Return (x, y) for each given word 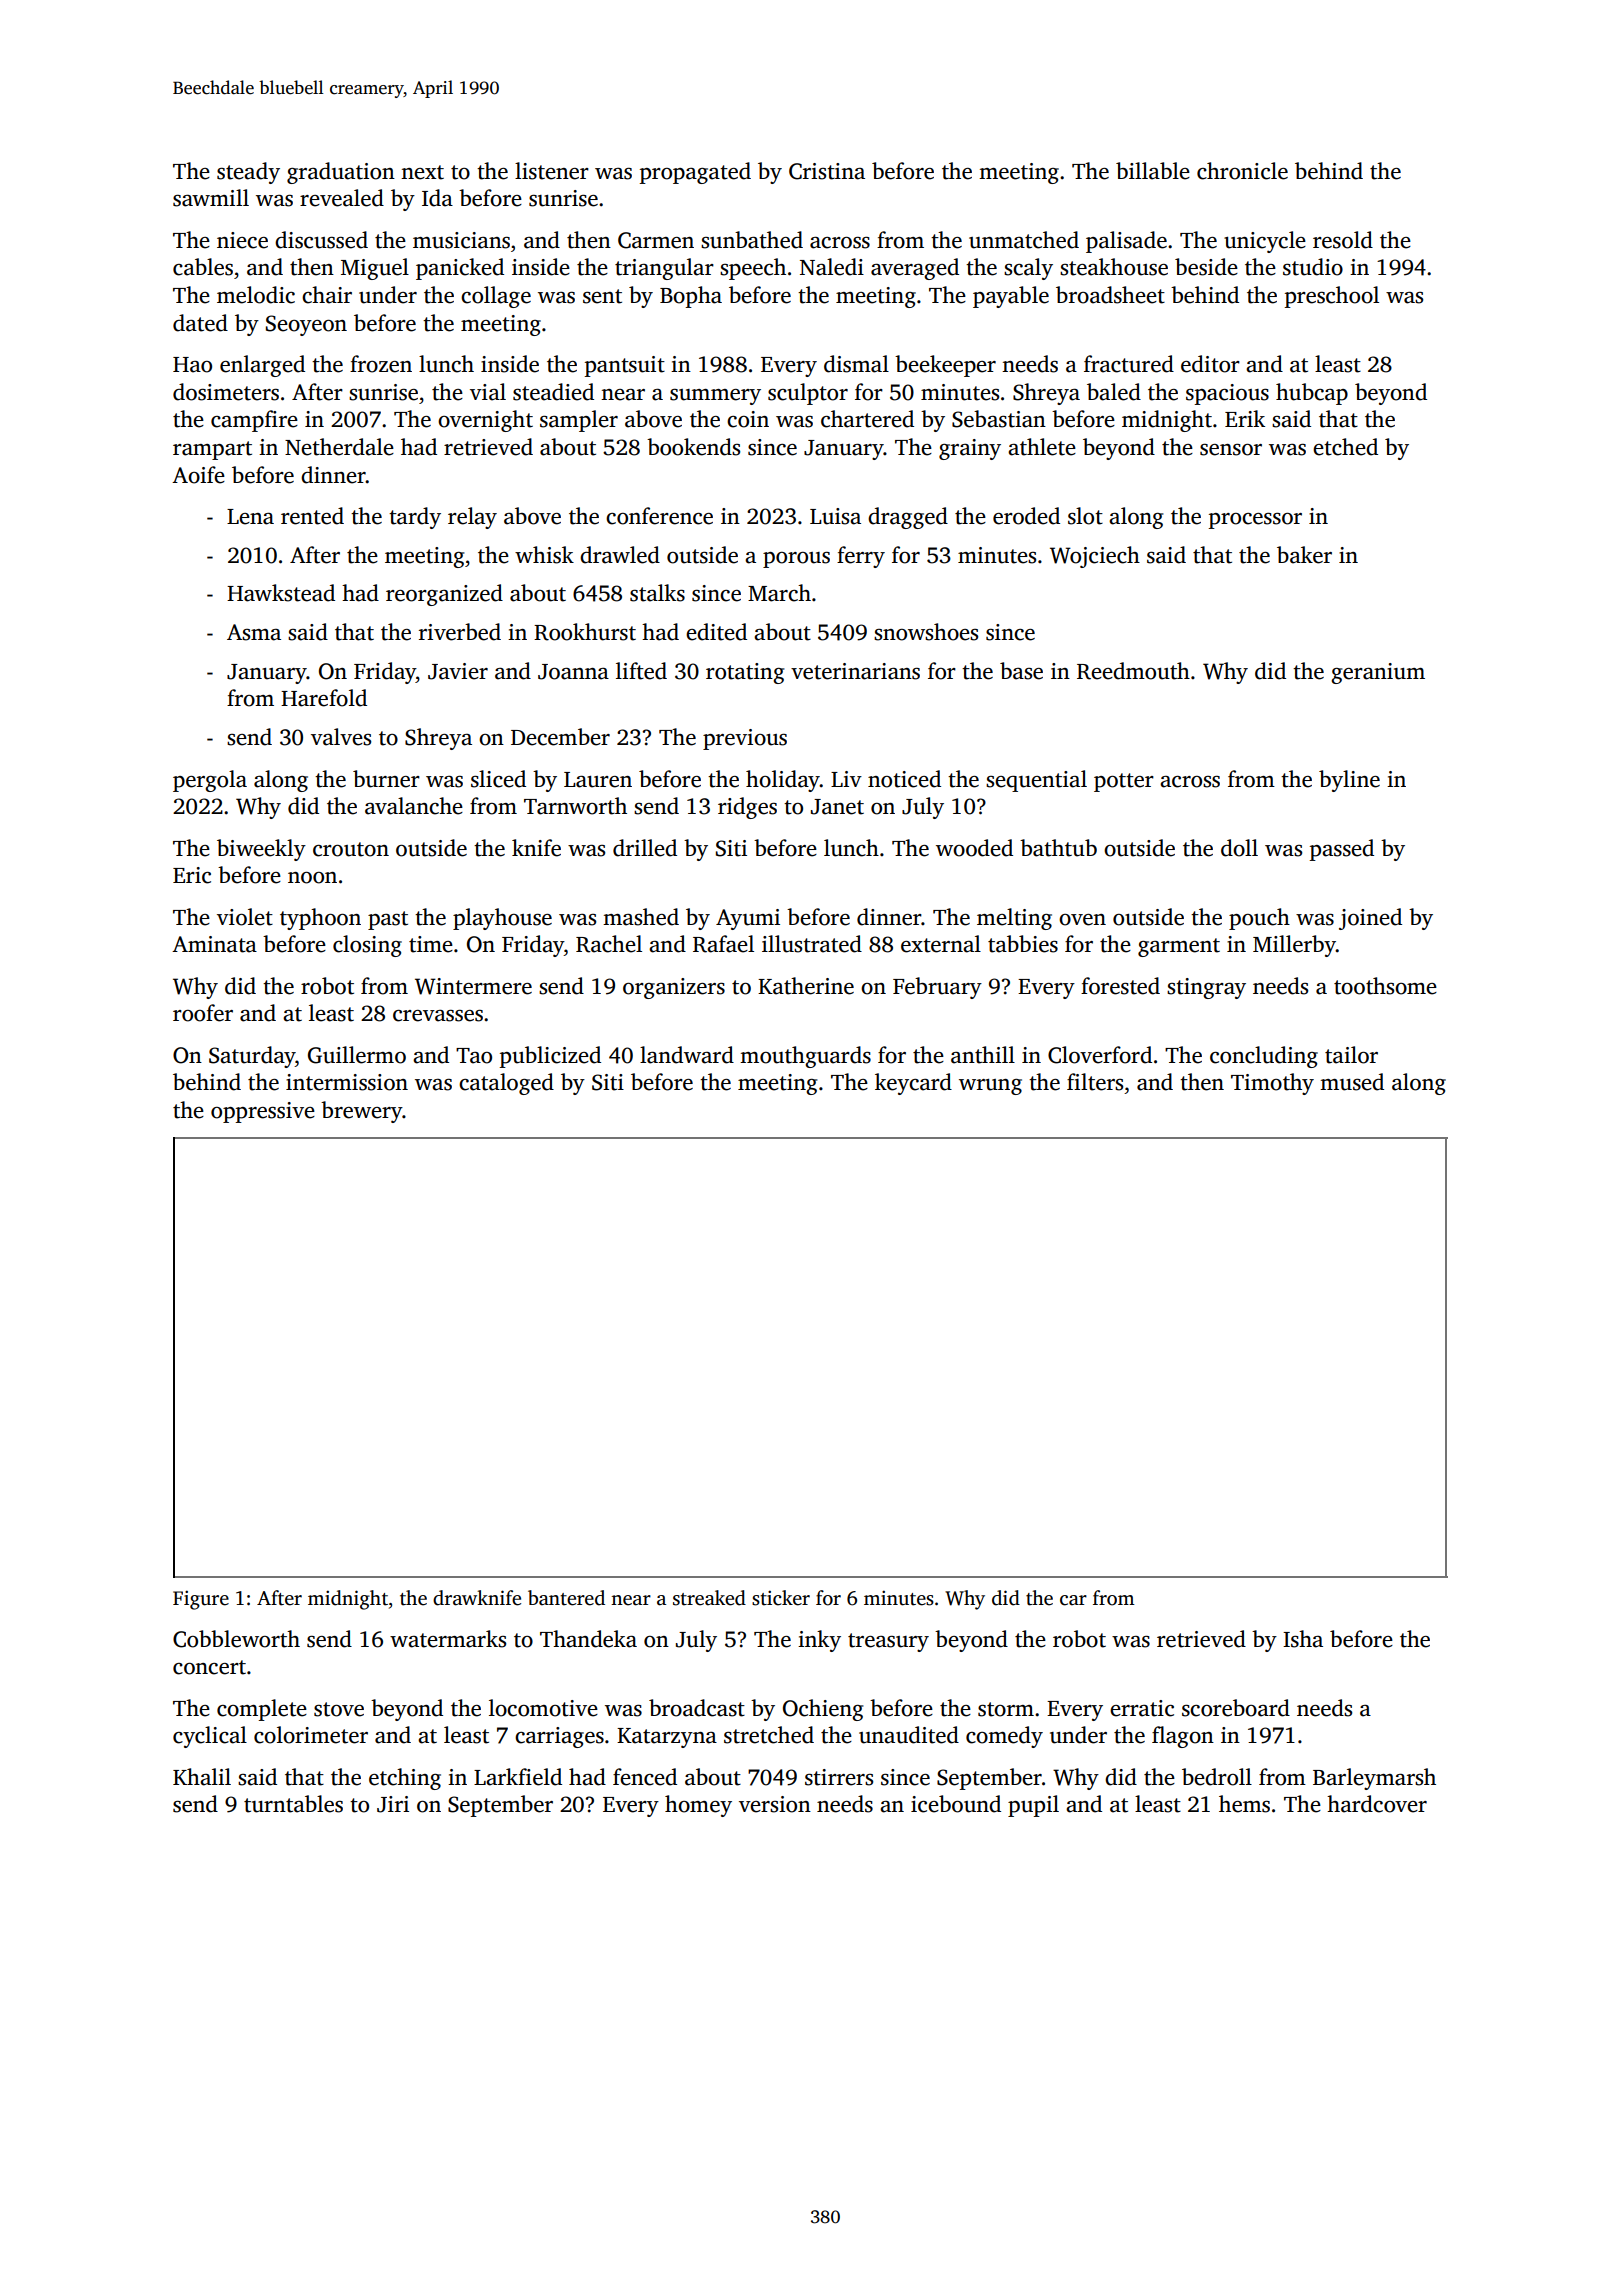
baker (1304, 555)
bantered (566, 1598)
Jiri (393, 1804)
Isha (1303, 1639)
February (937, 988)
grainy (970, 449)
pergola (210, 781)
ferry (861, 557)
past (388, 920)
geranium (1378, 673)
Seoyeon (306, 325)
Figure (201, 1600)
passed (1342, 850)
